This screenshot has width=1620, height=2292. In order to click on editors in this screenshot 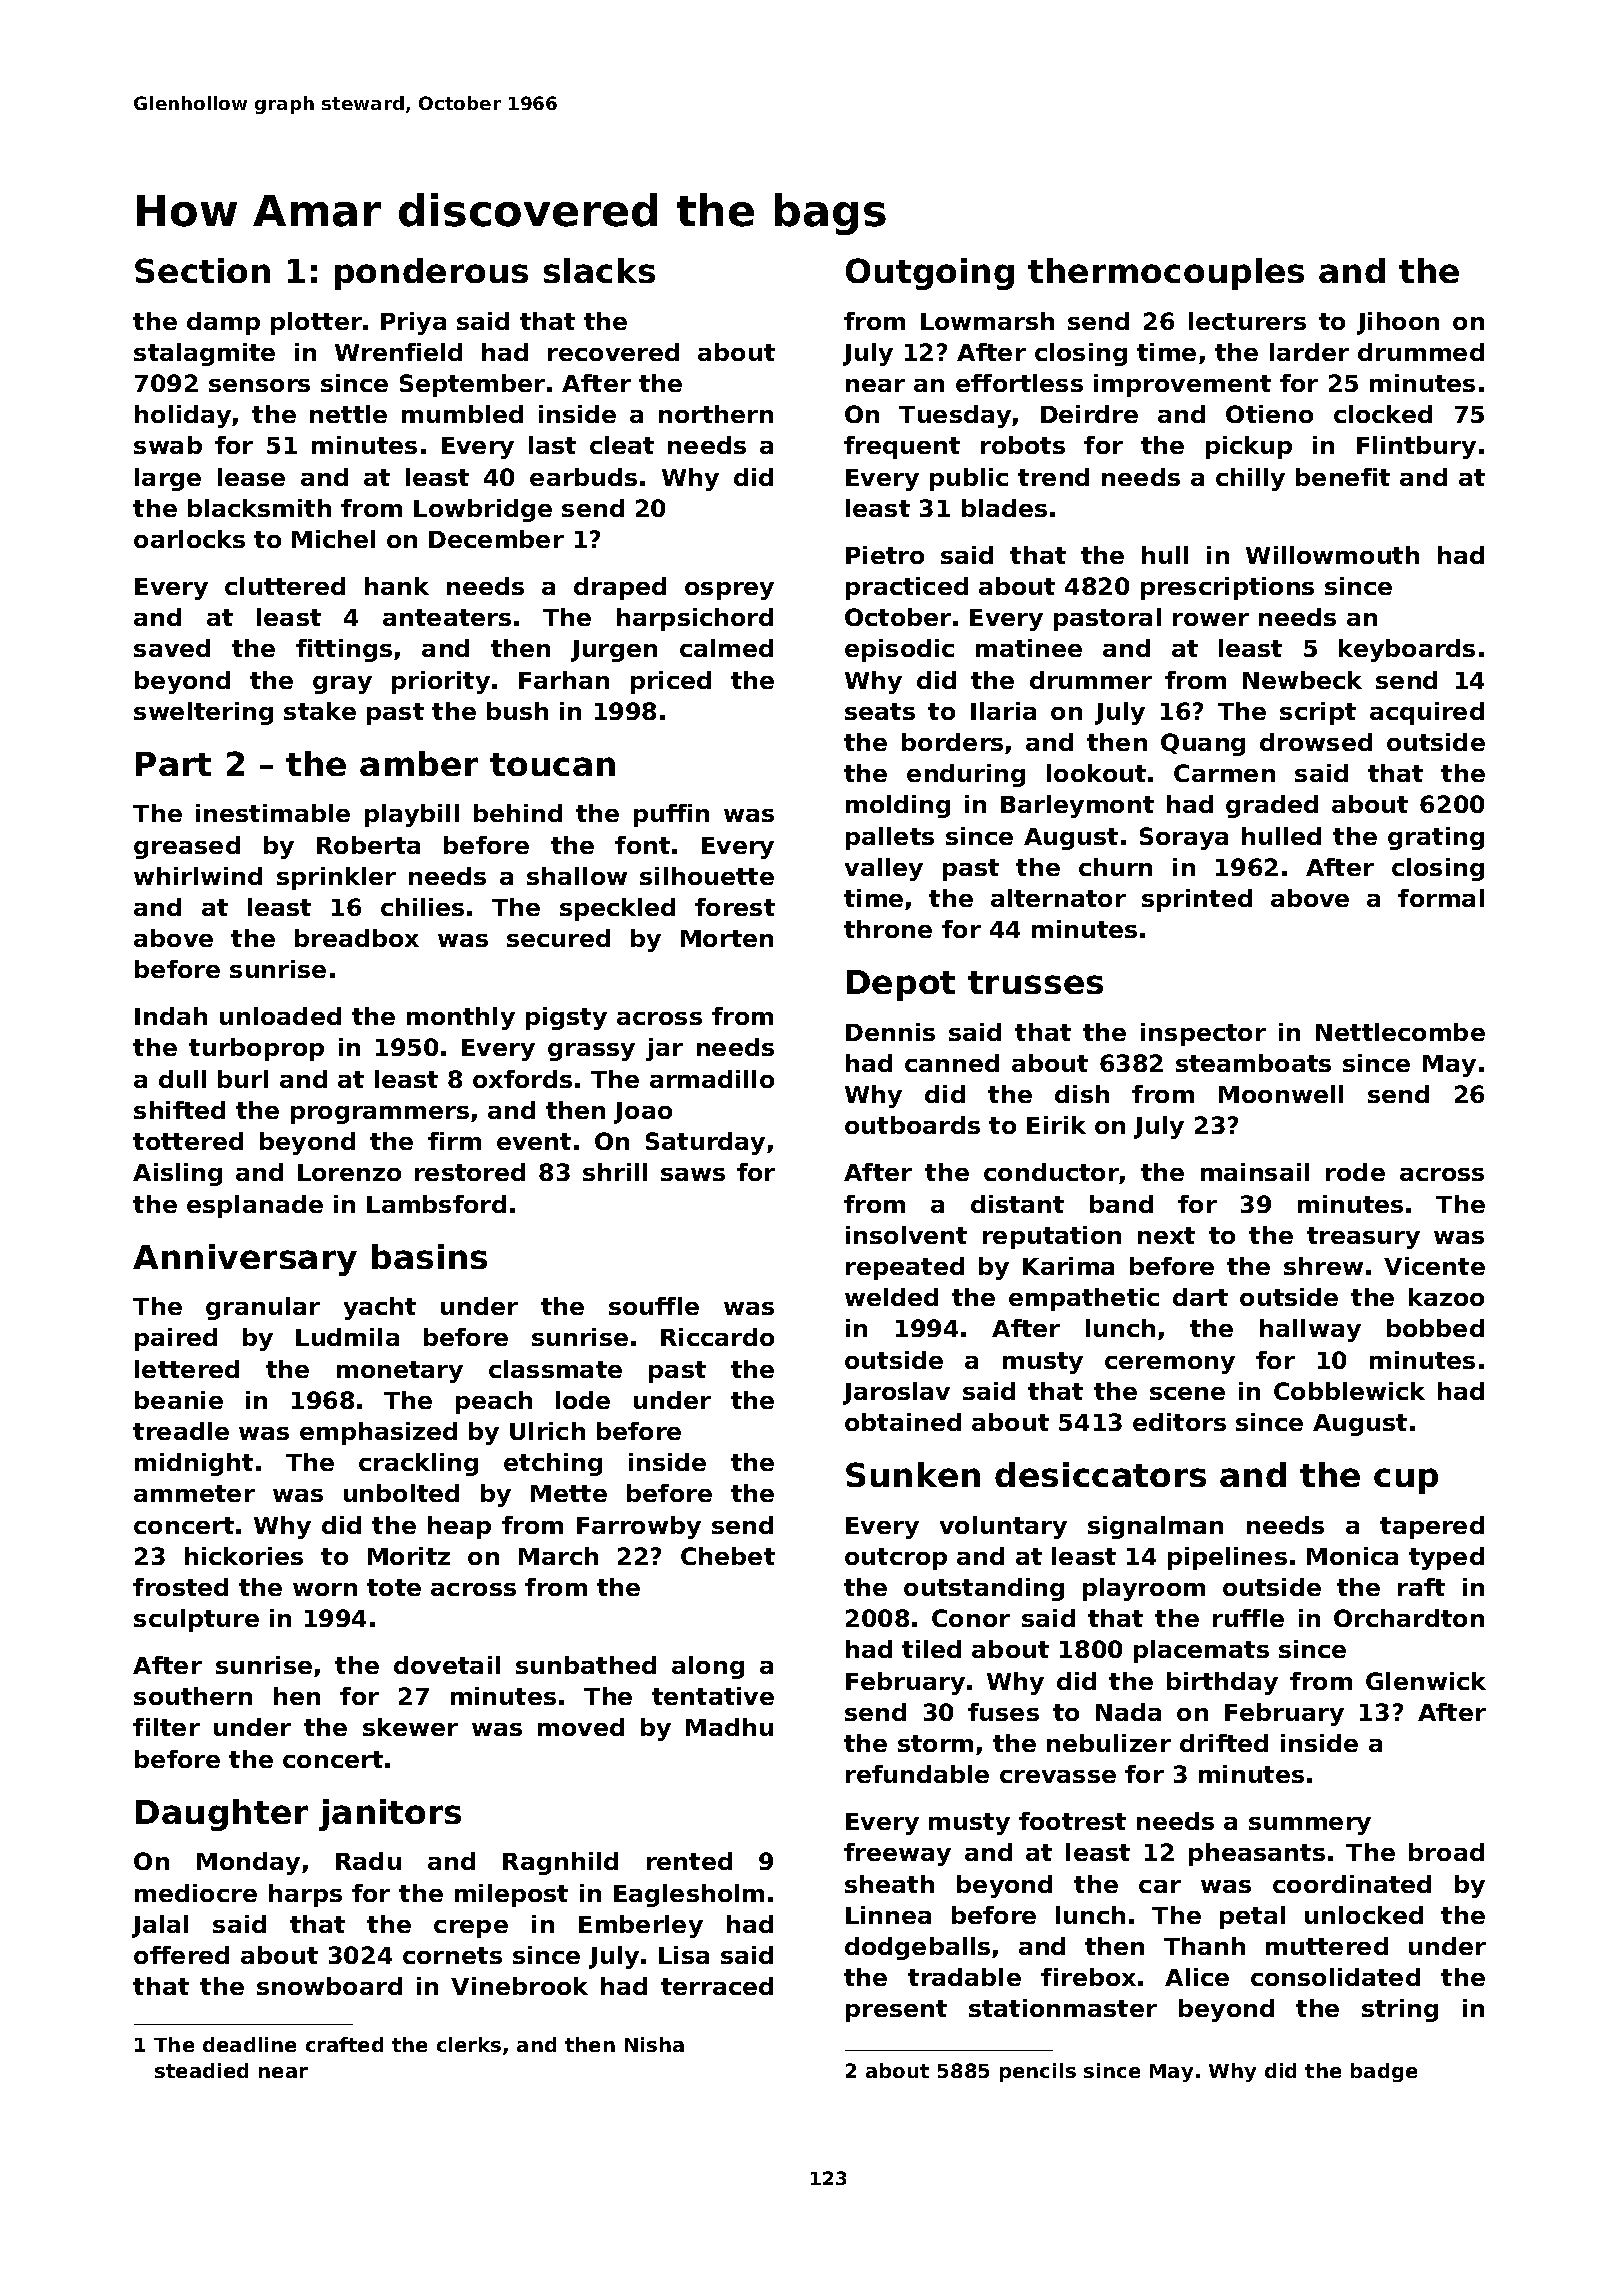, I will do `click(1179, 1422)`.
